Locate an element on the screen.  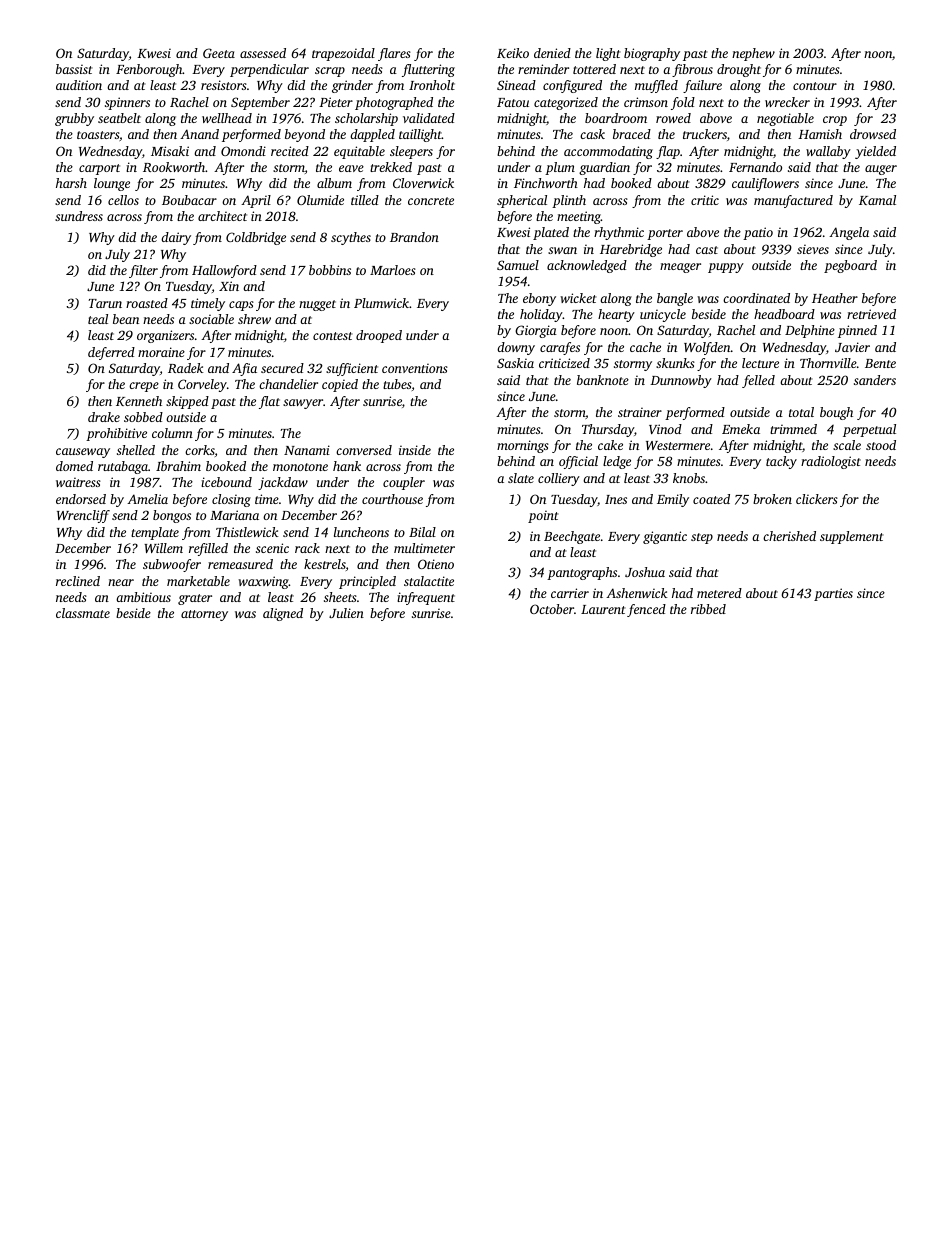
beyond is located at coordinates (305, 135).
